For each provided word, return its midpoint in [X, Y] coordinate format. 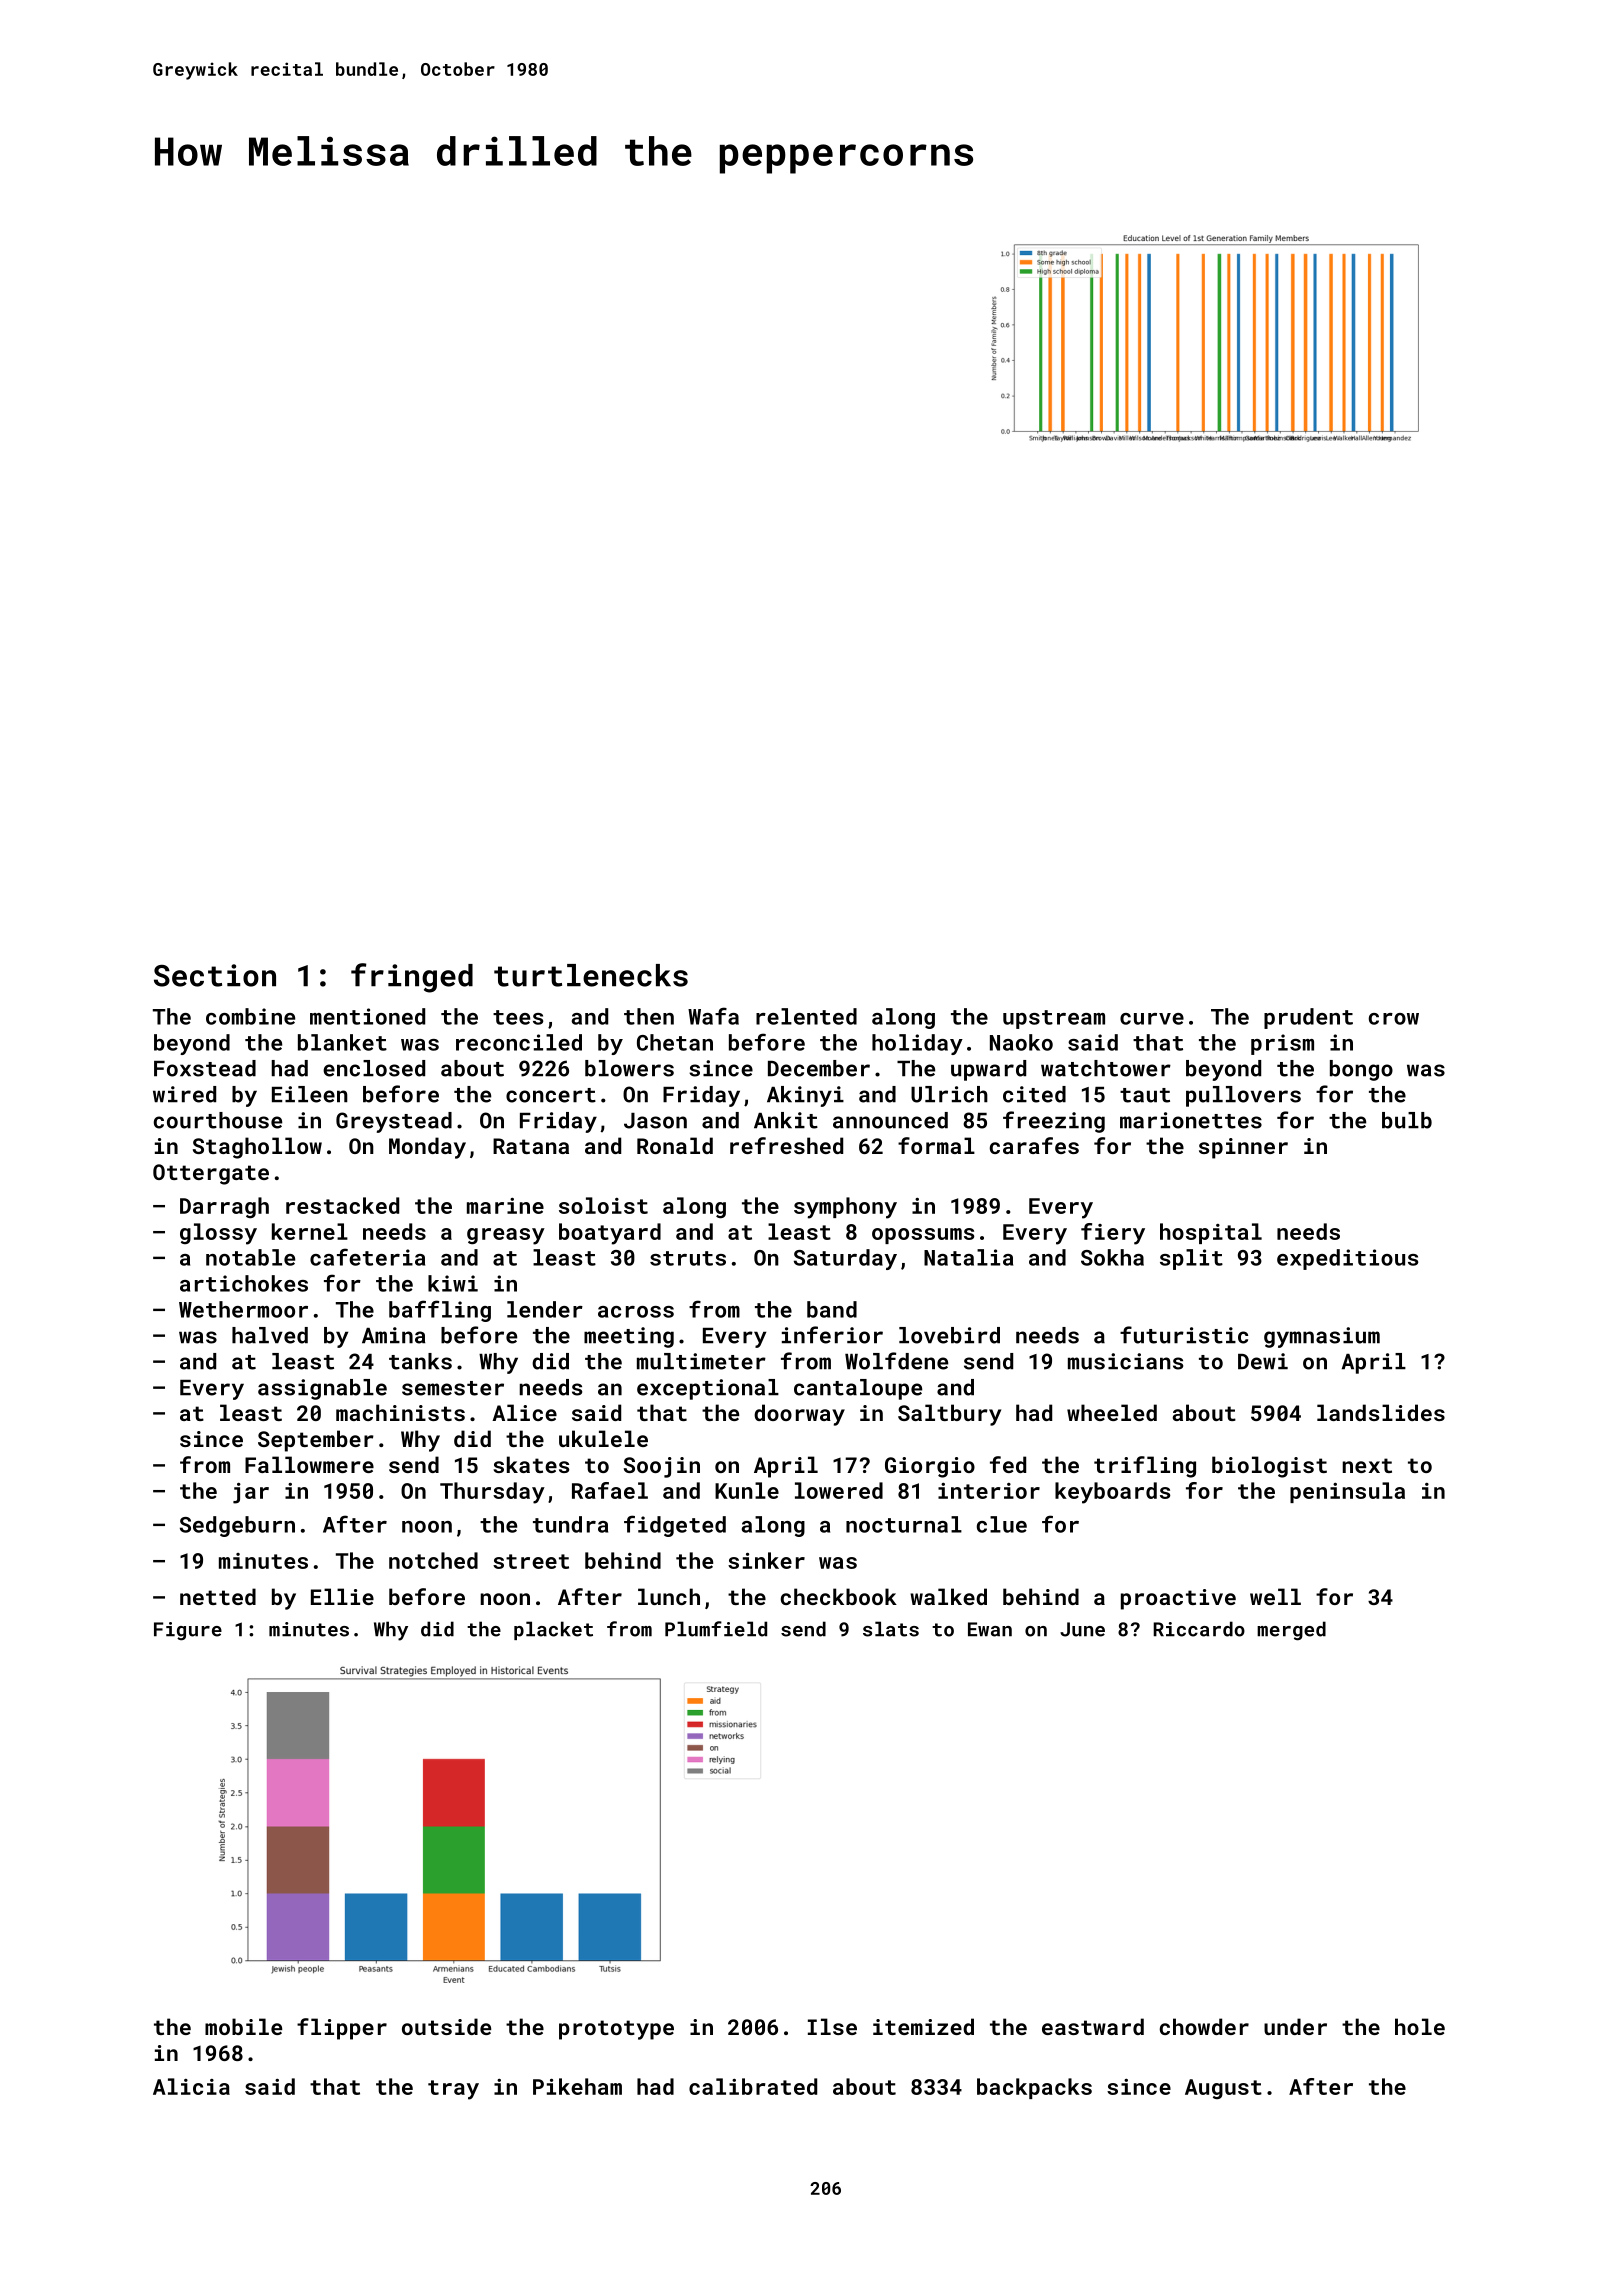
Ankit [786, 1120]
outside [446, 2026]
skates [531, 1464]
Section [215, 975]
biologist [1269, 1467]
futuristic [1184, 1335]
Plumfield [716, 1629]
